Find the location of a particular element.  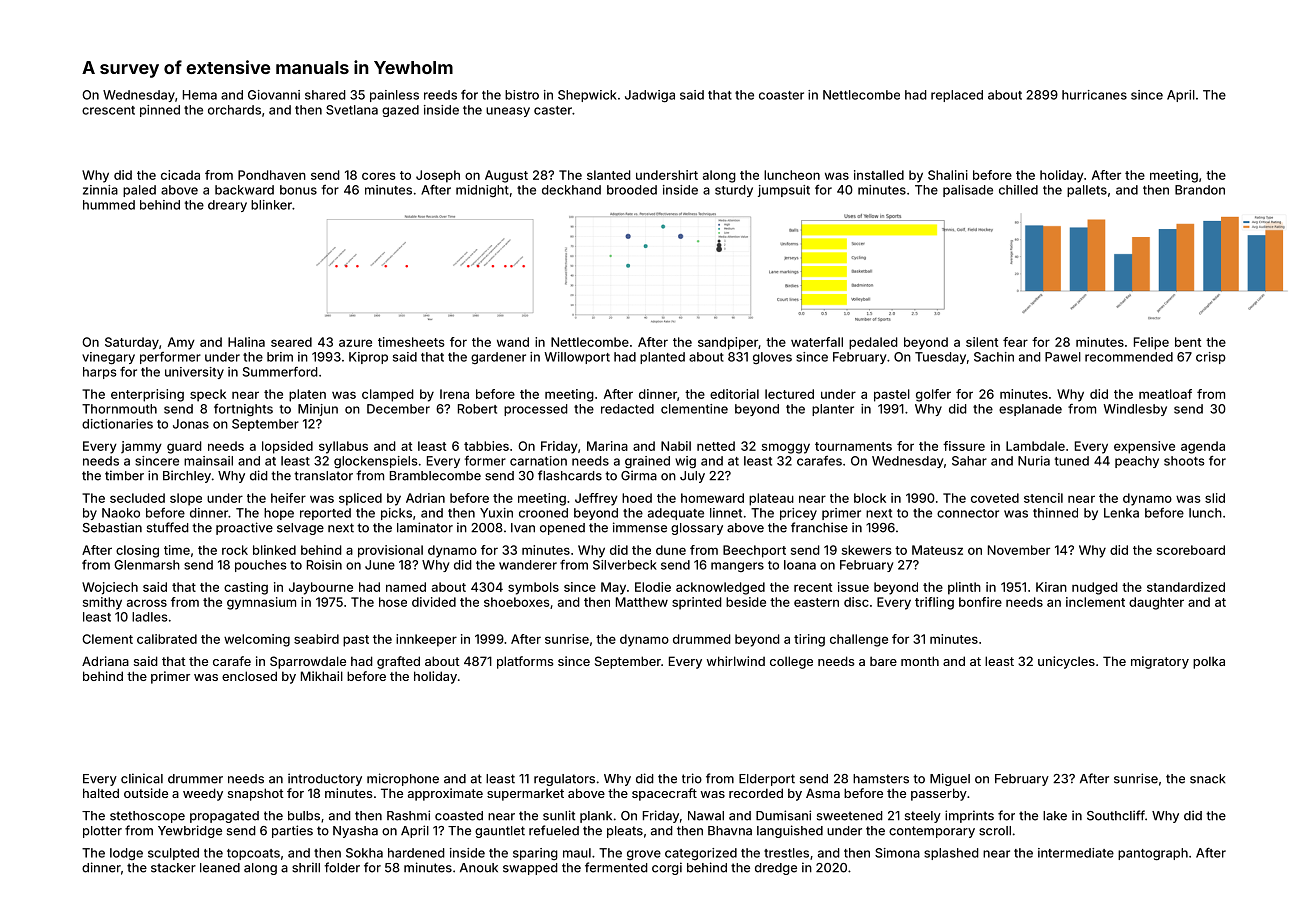

Sebastian is located at coordinates (112, 527).
